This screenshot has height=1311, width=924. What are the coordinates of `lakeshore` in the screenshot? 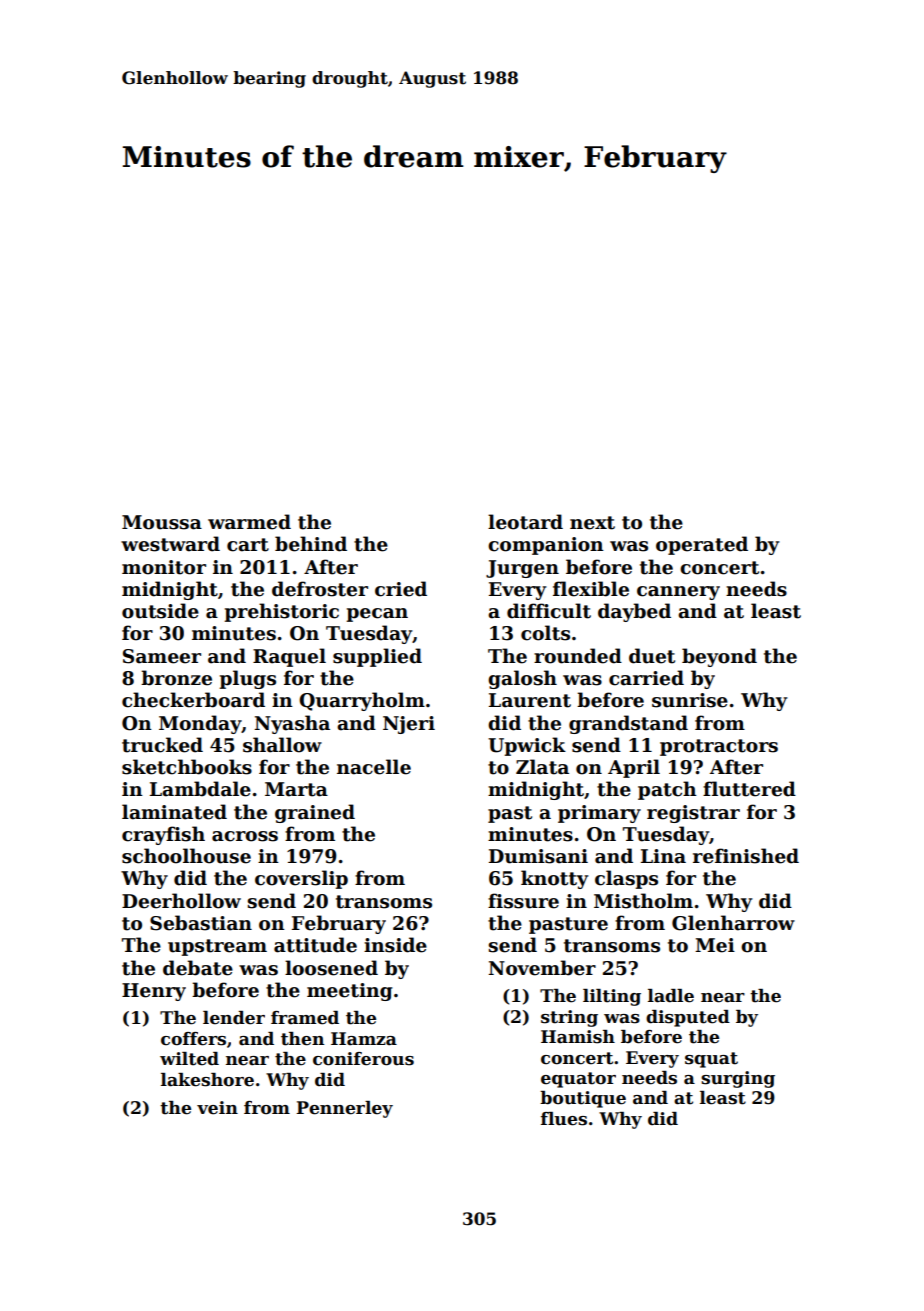 It's located at (207, 1080).
